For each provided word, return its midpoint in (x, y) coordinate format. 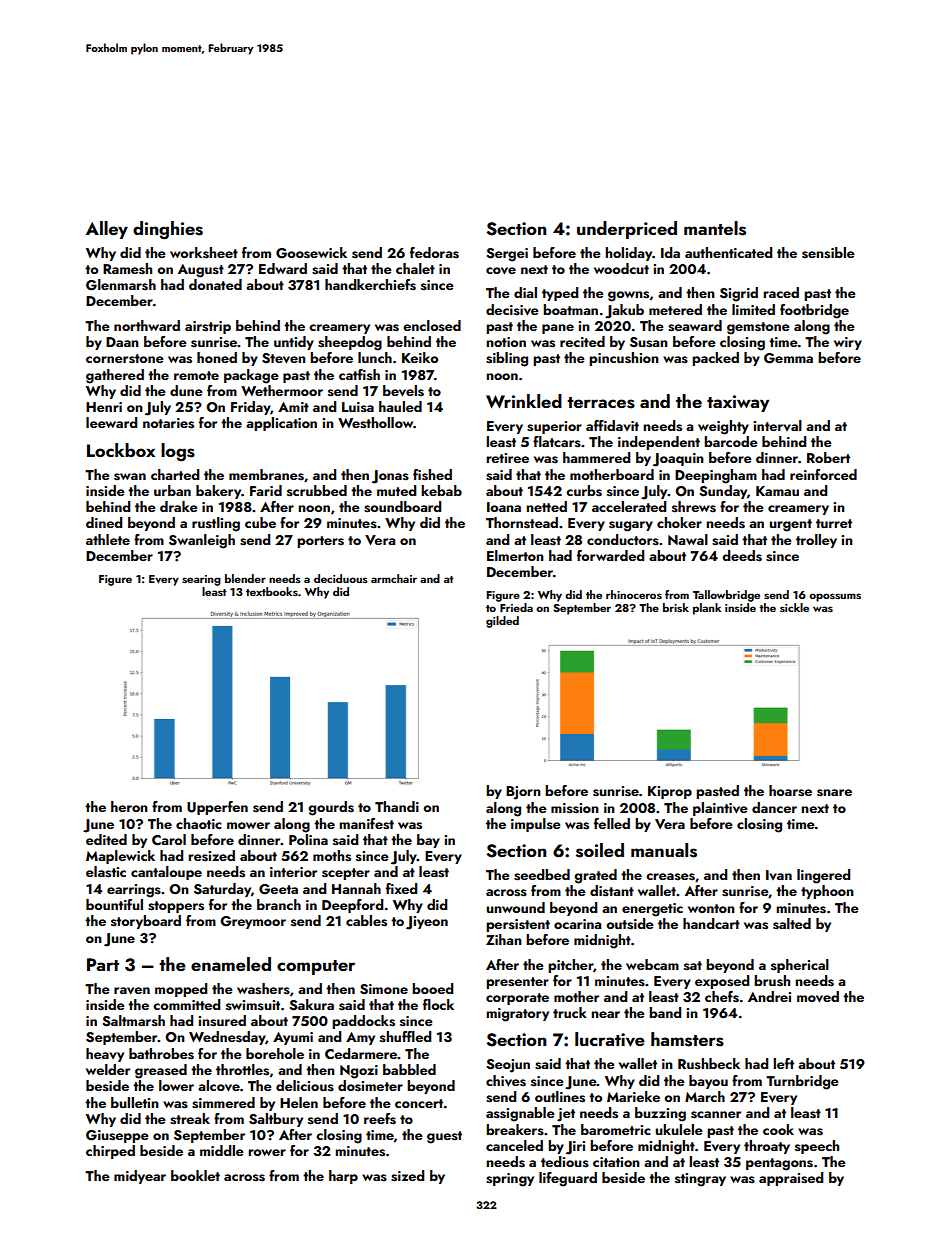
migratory (517, 1015)
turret (834, 523)
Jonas (390, 477)
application (281, 424)
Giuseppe (117, 1136)
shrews (694, 507)
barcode (731, 441)
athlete (108, 539)
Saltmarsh (133, 1021)
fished (432, 475)
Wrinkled (524, 401)
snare (834, 793)
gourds (331, 808)
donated (215, 284)
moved (818, 997)
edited (106, 839)
